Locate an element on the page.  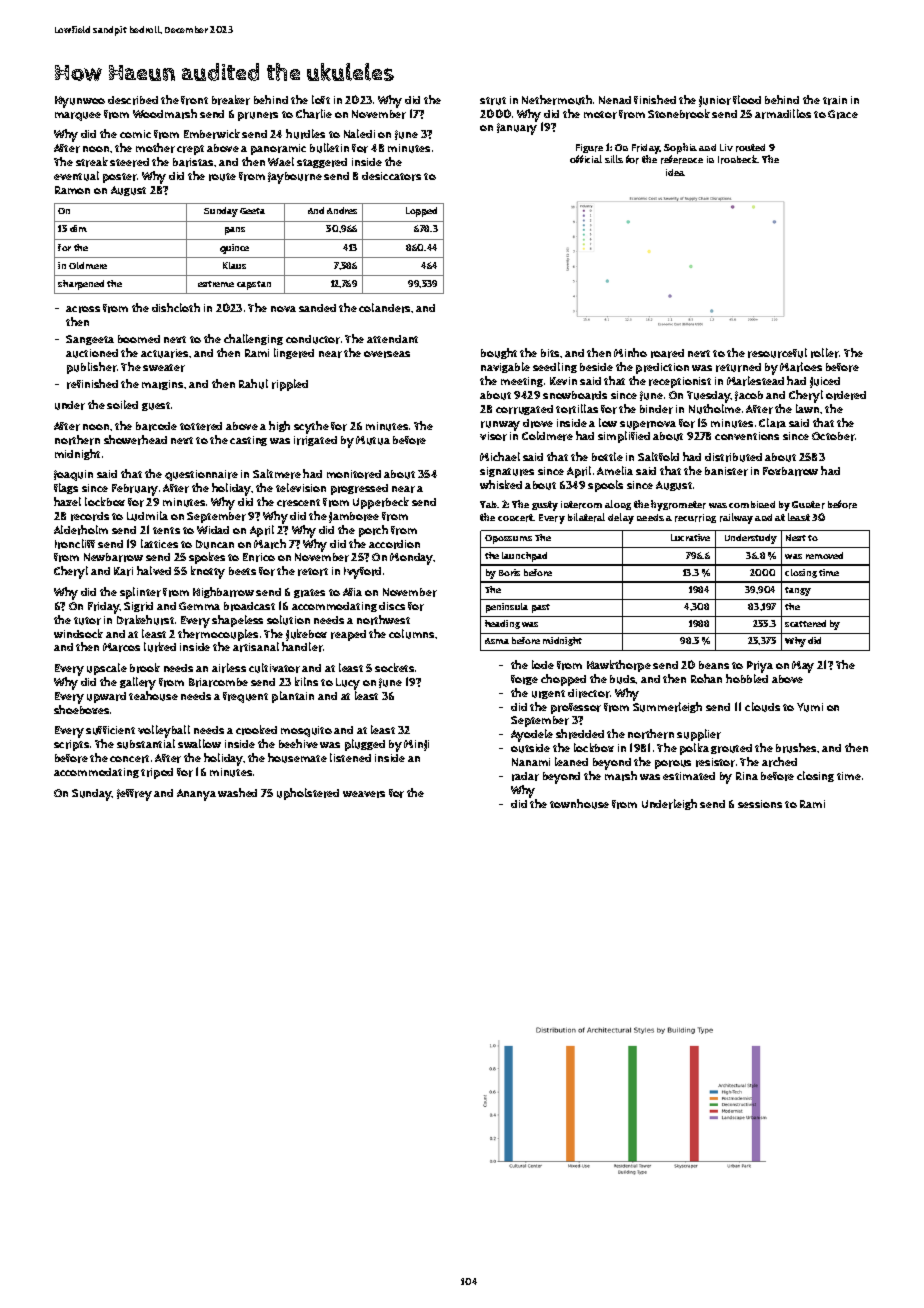
dim is located at coordinates (78, 228).
